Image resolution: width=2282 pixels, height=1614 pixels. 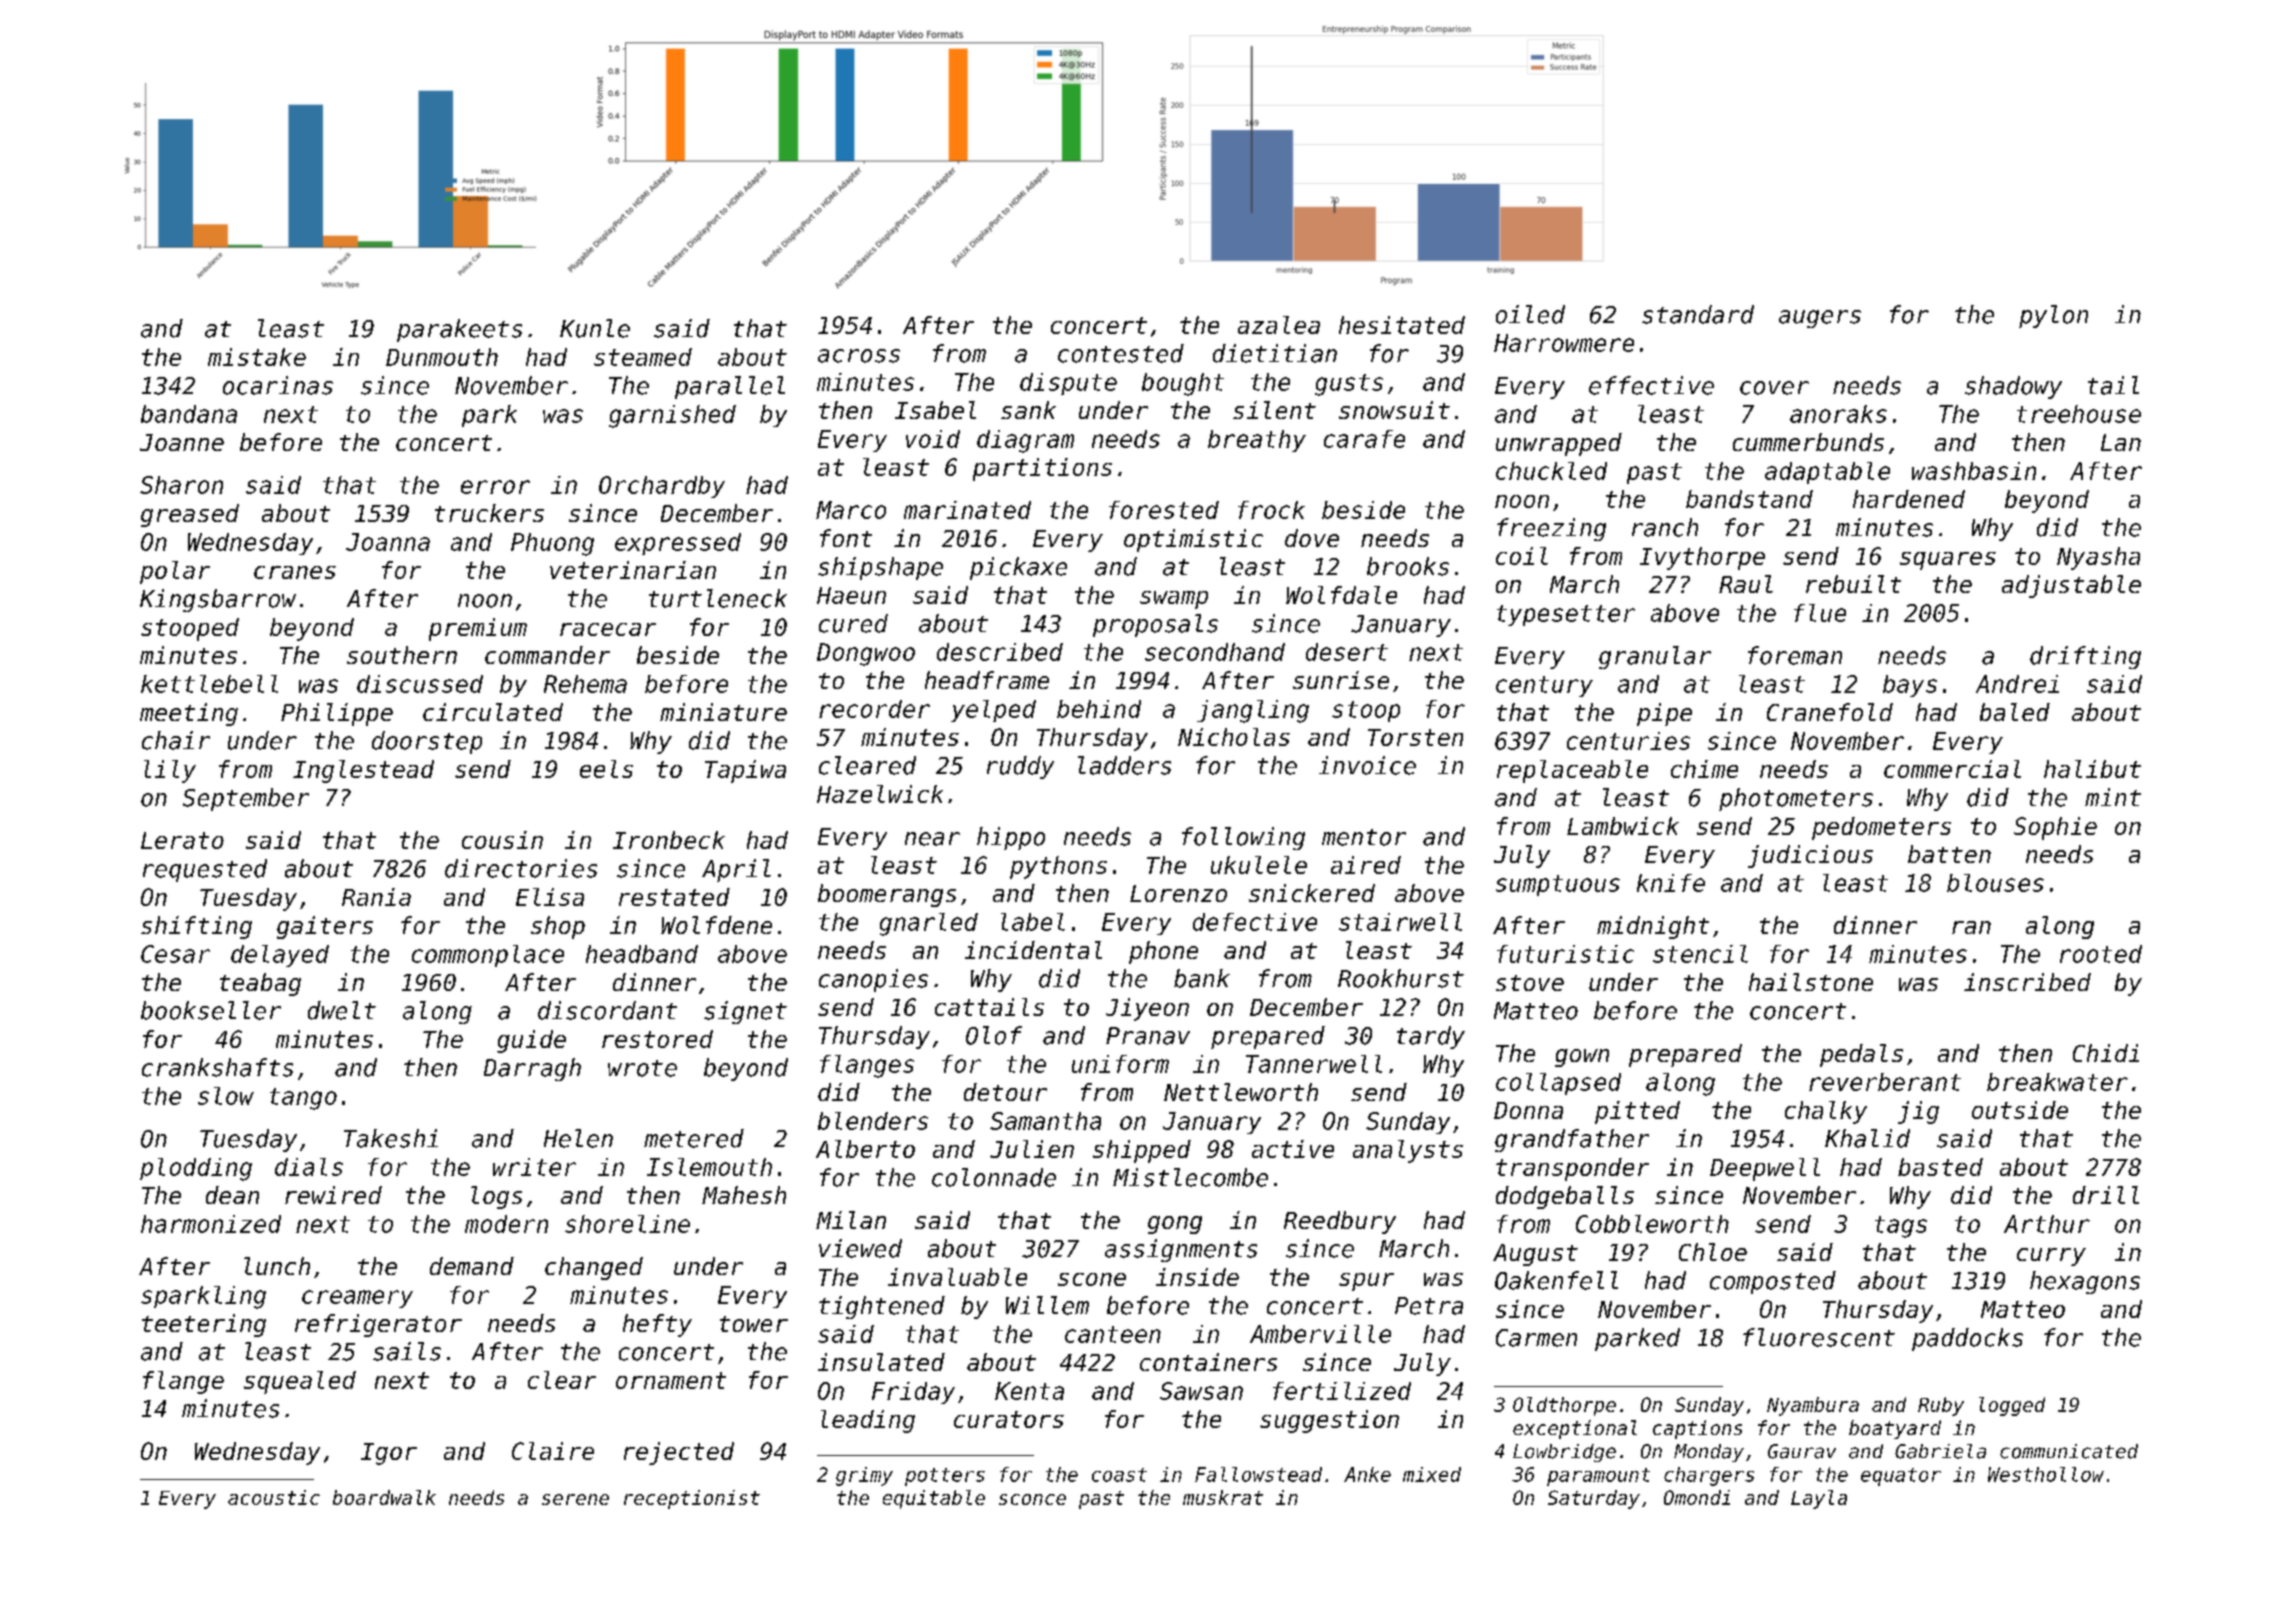 What do you see at coordinates (1995, 883) in the page?
I see `blouses` at bounding box center [1995, 883].
